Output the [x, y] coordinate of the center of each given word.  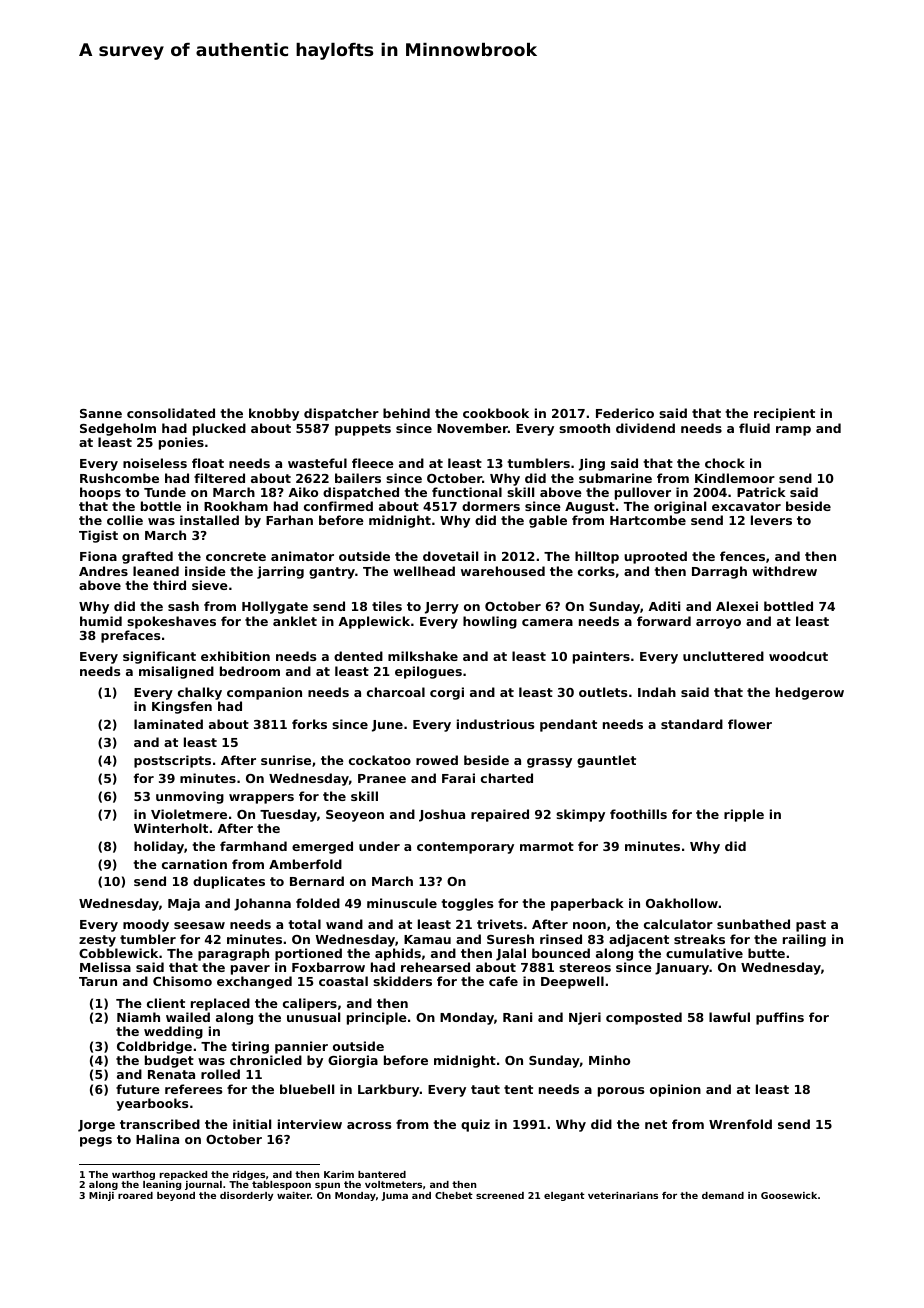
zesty [97, 941]
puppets [363, 430]
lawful [729, 1017]
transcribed [160, 1124]
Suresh [510, 939]
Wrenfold [740, 1124]
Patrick [761, 492]
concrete [236, 556]
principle [377, 1018]
